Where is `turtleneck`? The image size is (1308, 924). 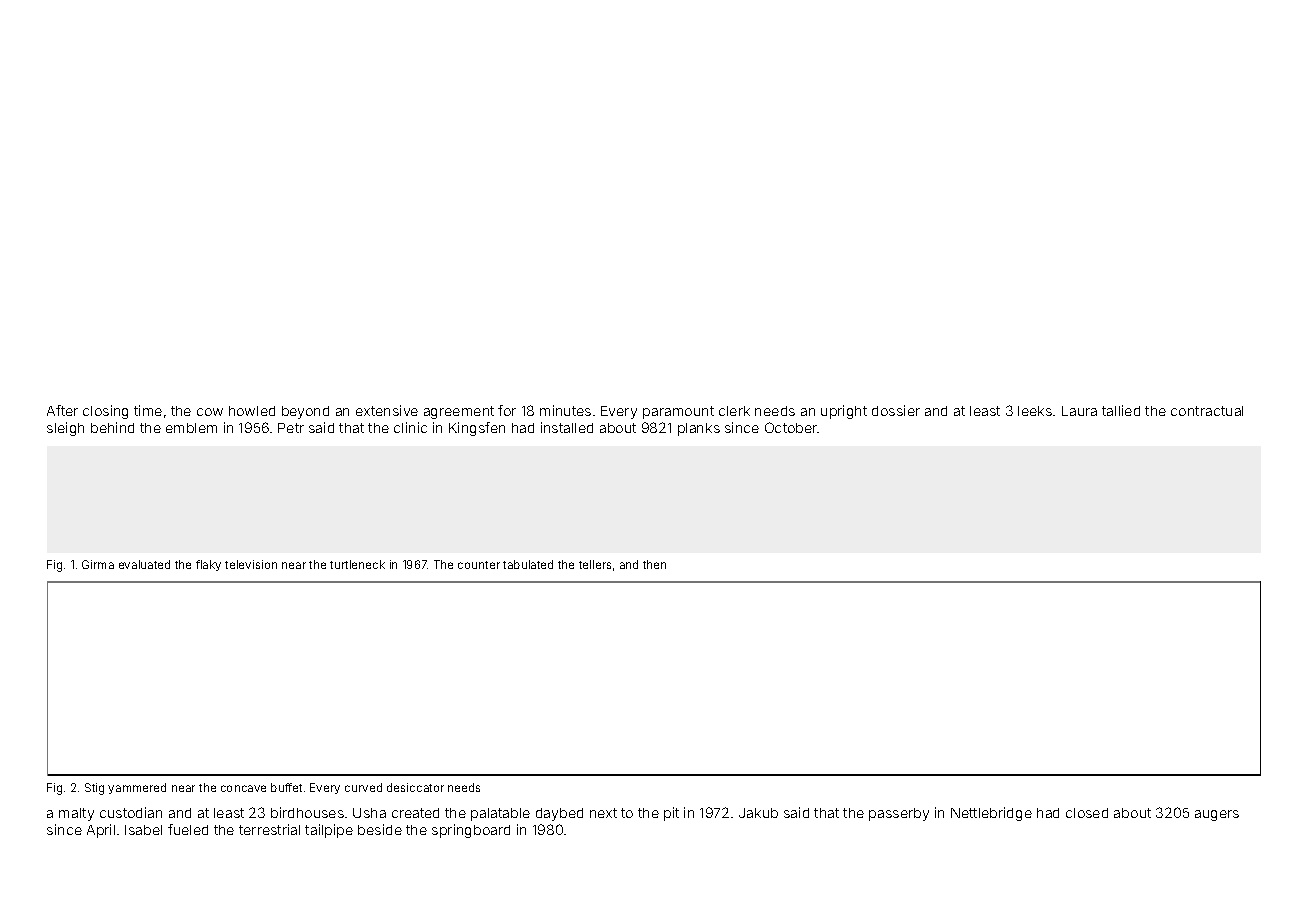 turtleneck is located at coordinates (357, 564).
